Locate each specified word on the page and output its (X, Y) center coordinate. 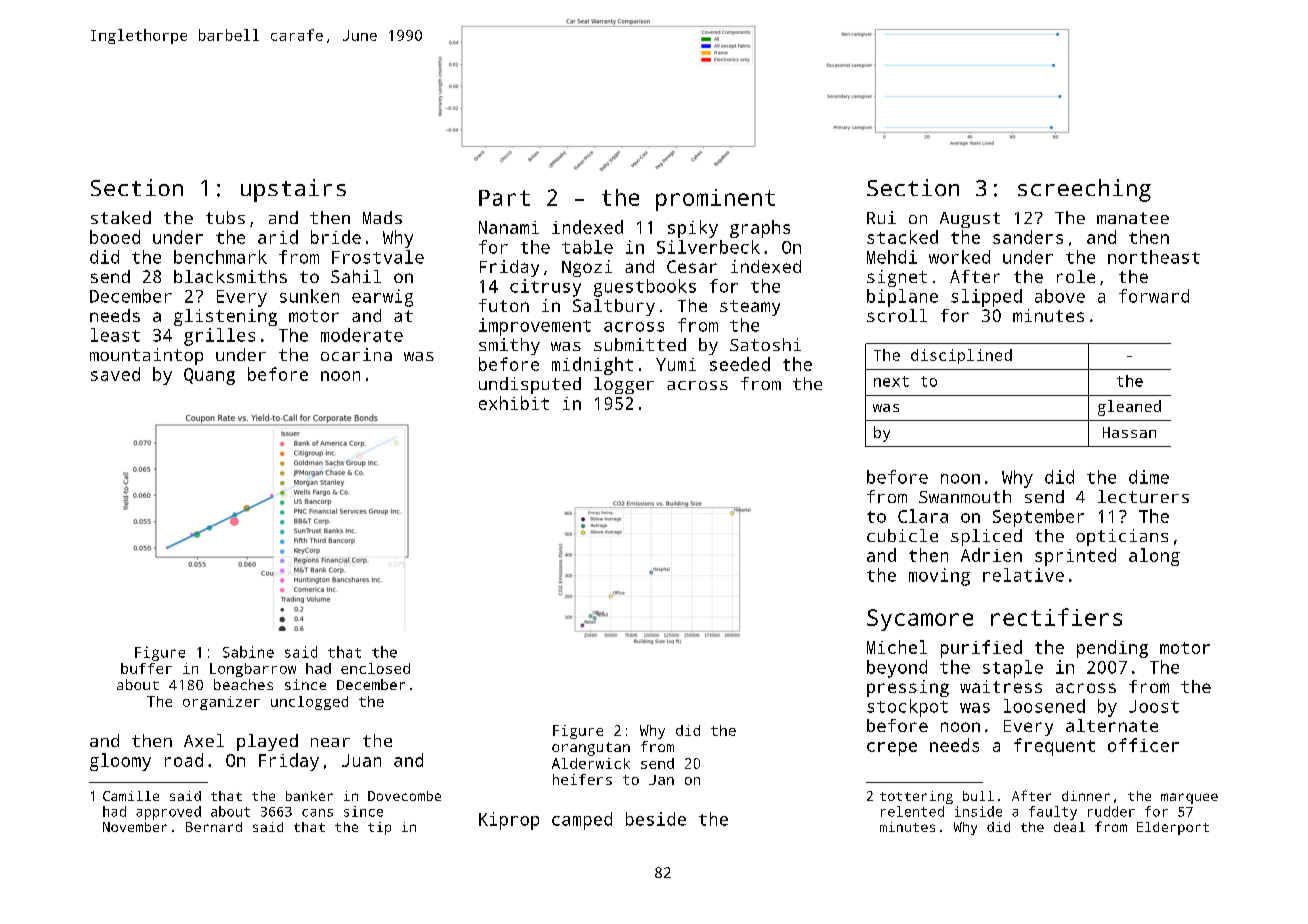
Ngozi (587, 268)
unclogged (309, 703)
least (115, 335)
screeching (1084, 190)
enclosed (375, 668)
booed (115, 237)
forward (1154, 296)
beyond (897, 669)
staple (1013, 669)
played (267, 742)
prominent (715, 200)
